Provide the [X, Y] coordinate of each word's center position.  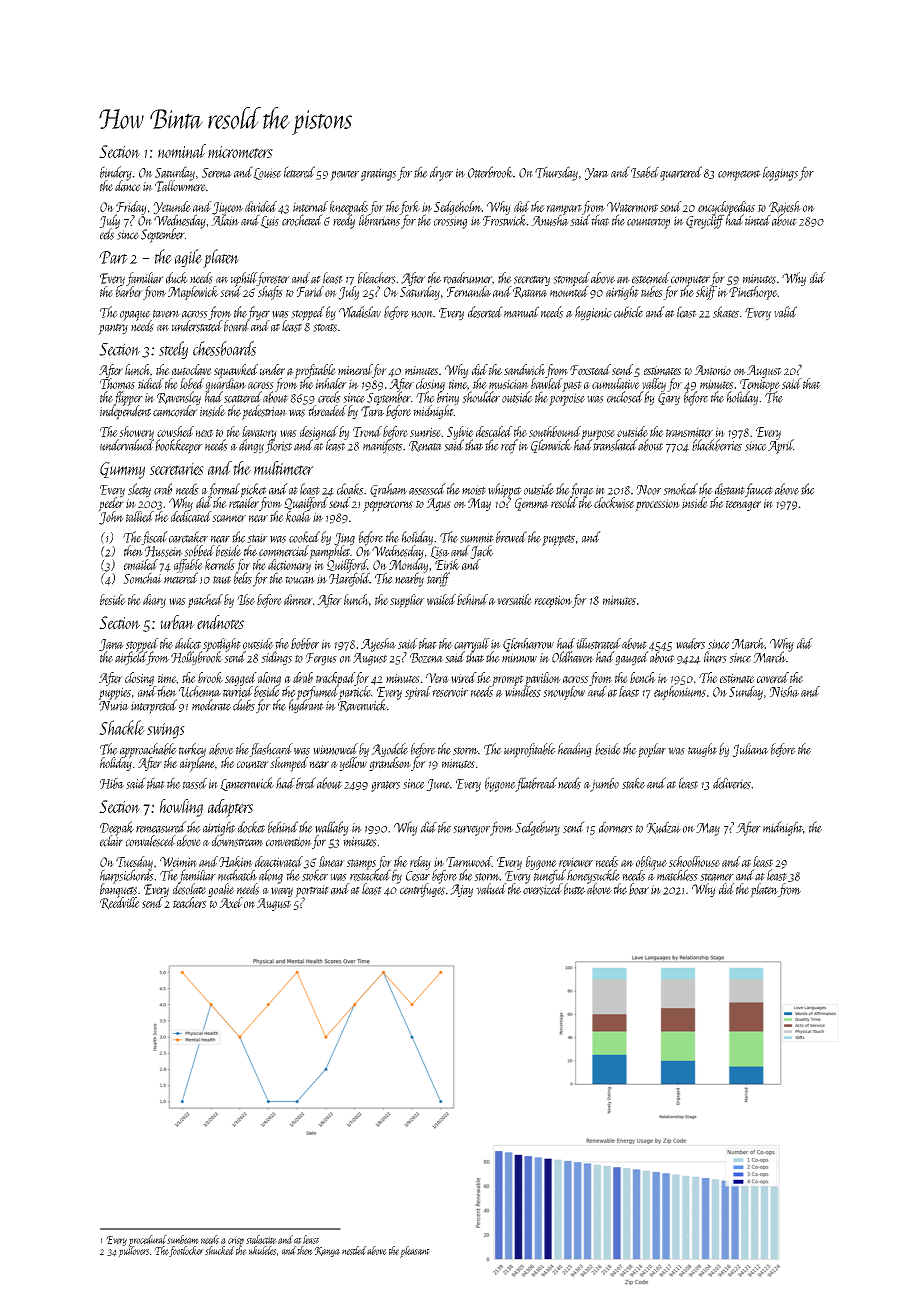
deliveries [732, 783]
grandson [390, 764]
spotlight [221, 645]
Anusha [550, 220]
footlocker [186, 1251]
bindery [116, 173]
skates [726, 312]
